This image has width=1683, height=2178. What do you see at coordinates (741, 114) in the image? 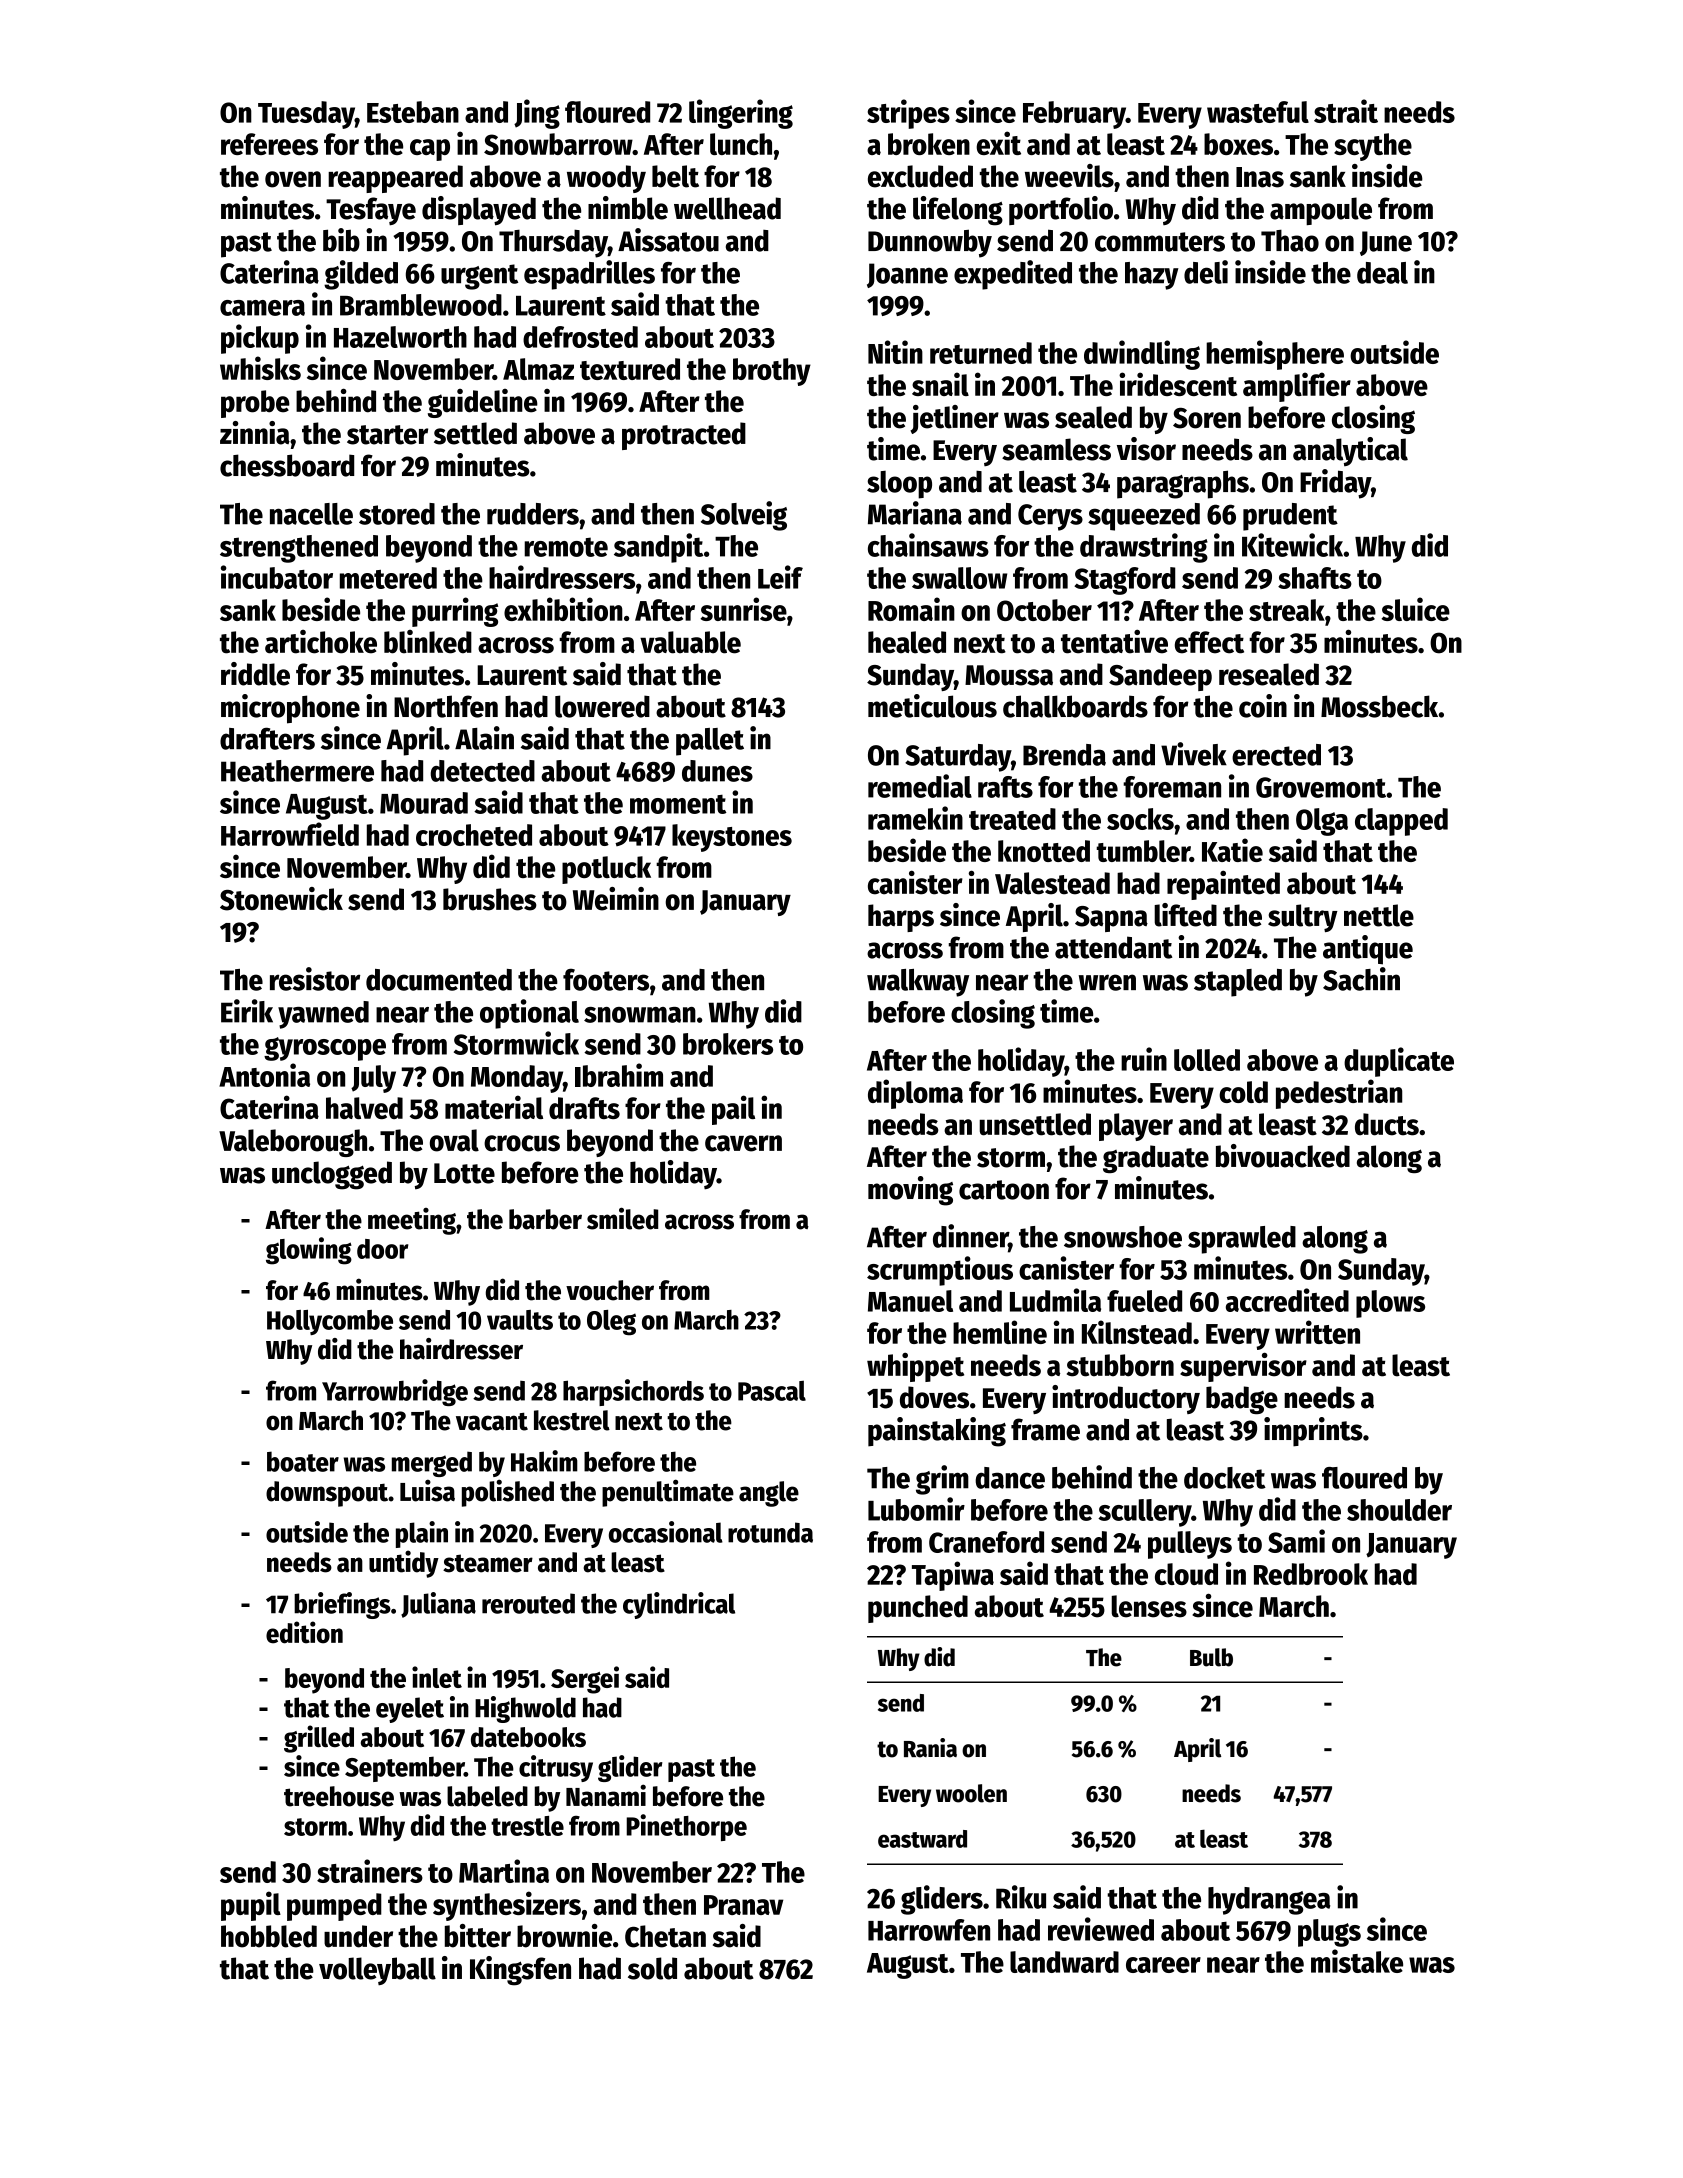
I see `lingering` at bounding box center [741, 114].
